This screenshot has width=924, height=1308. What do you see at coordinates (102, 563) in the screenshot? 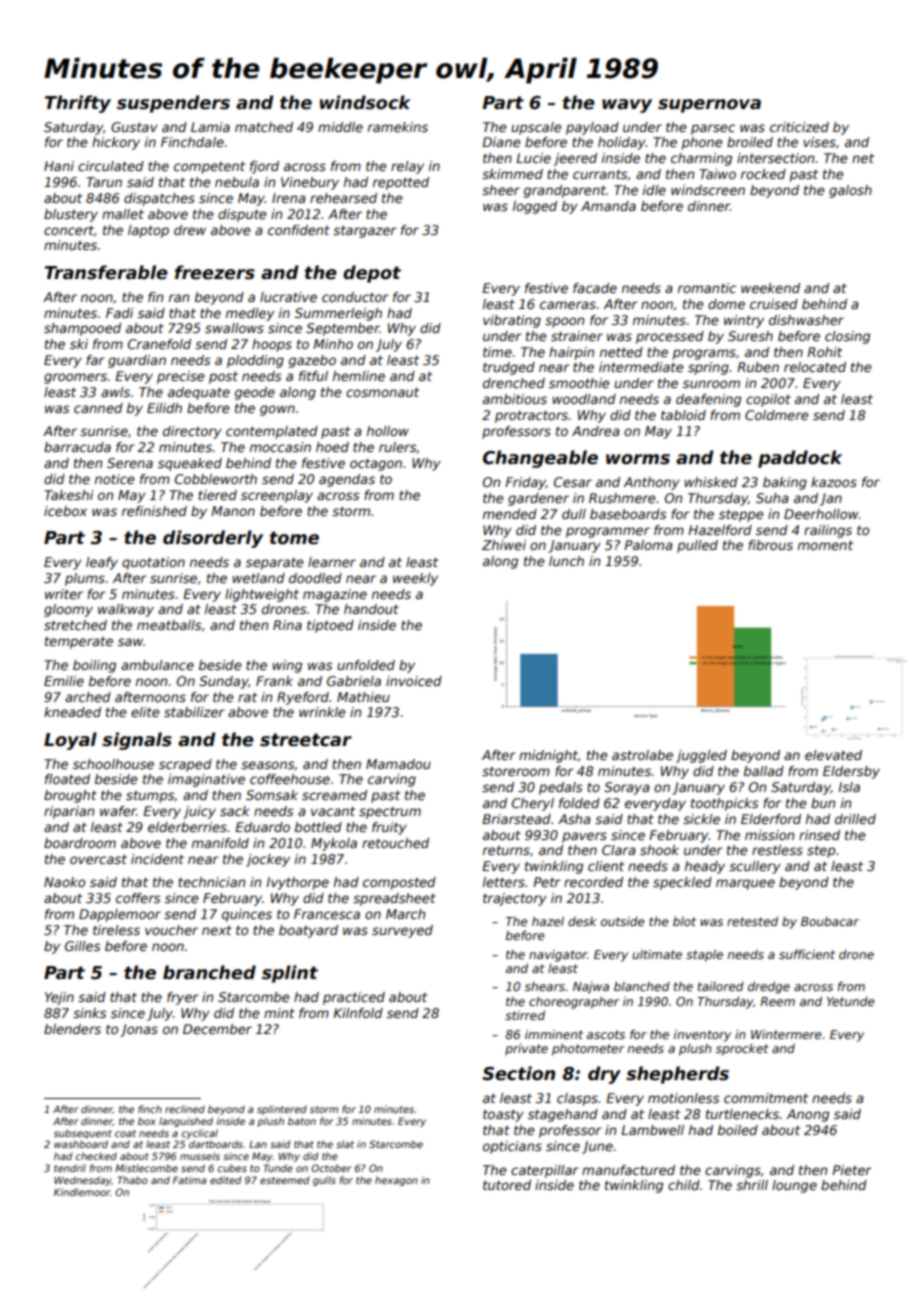
I see `leafy` at bounding box center [102, 563].
